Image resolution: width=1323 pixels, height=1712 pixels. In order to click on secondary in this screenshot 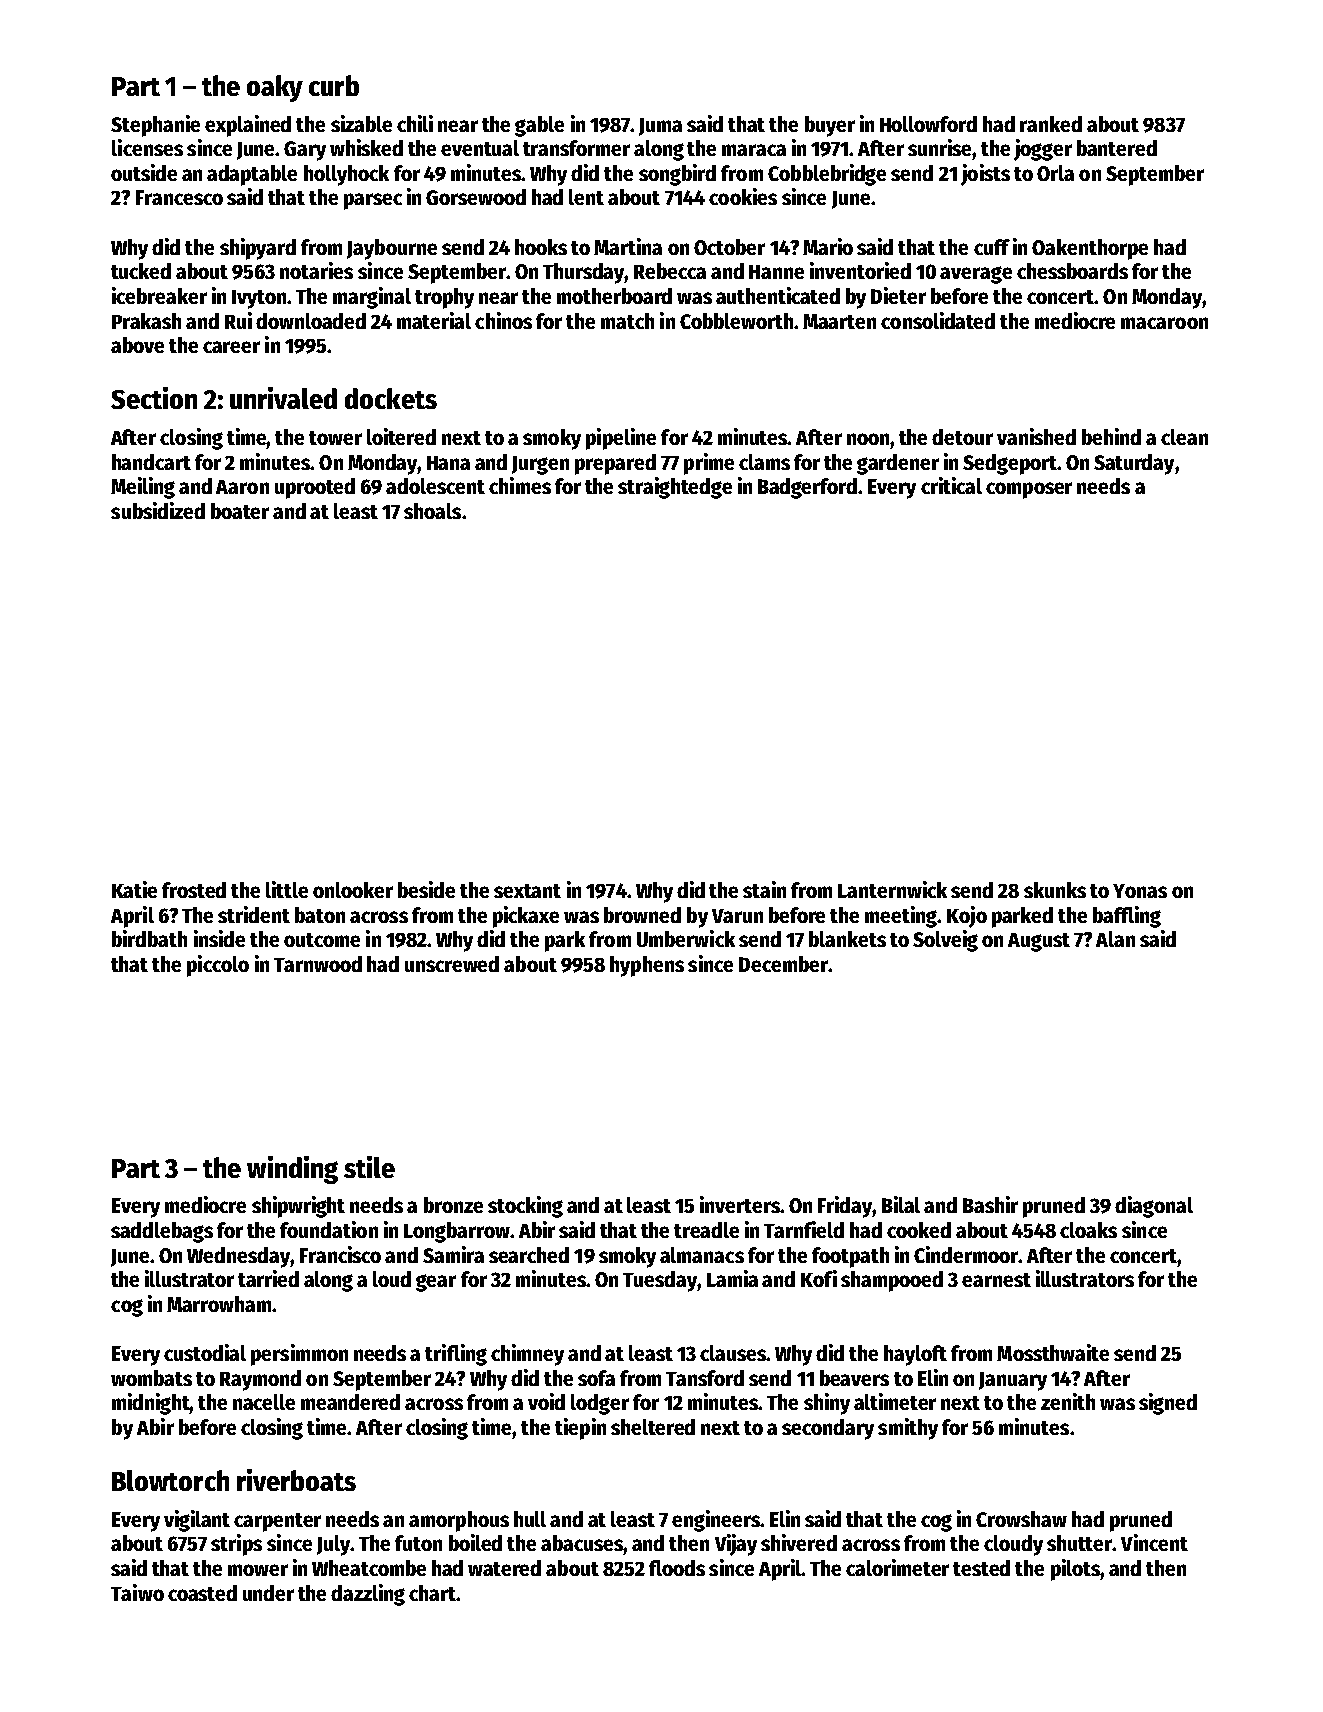, I will do `click(828, 1429)`.
